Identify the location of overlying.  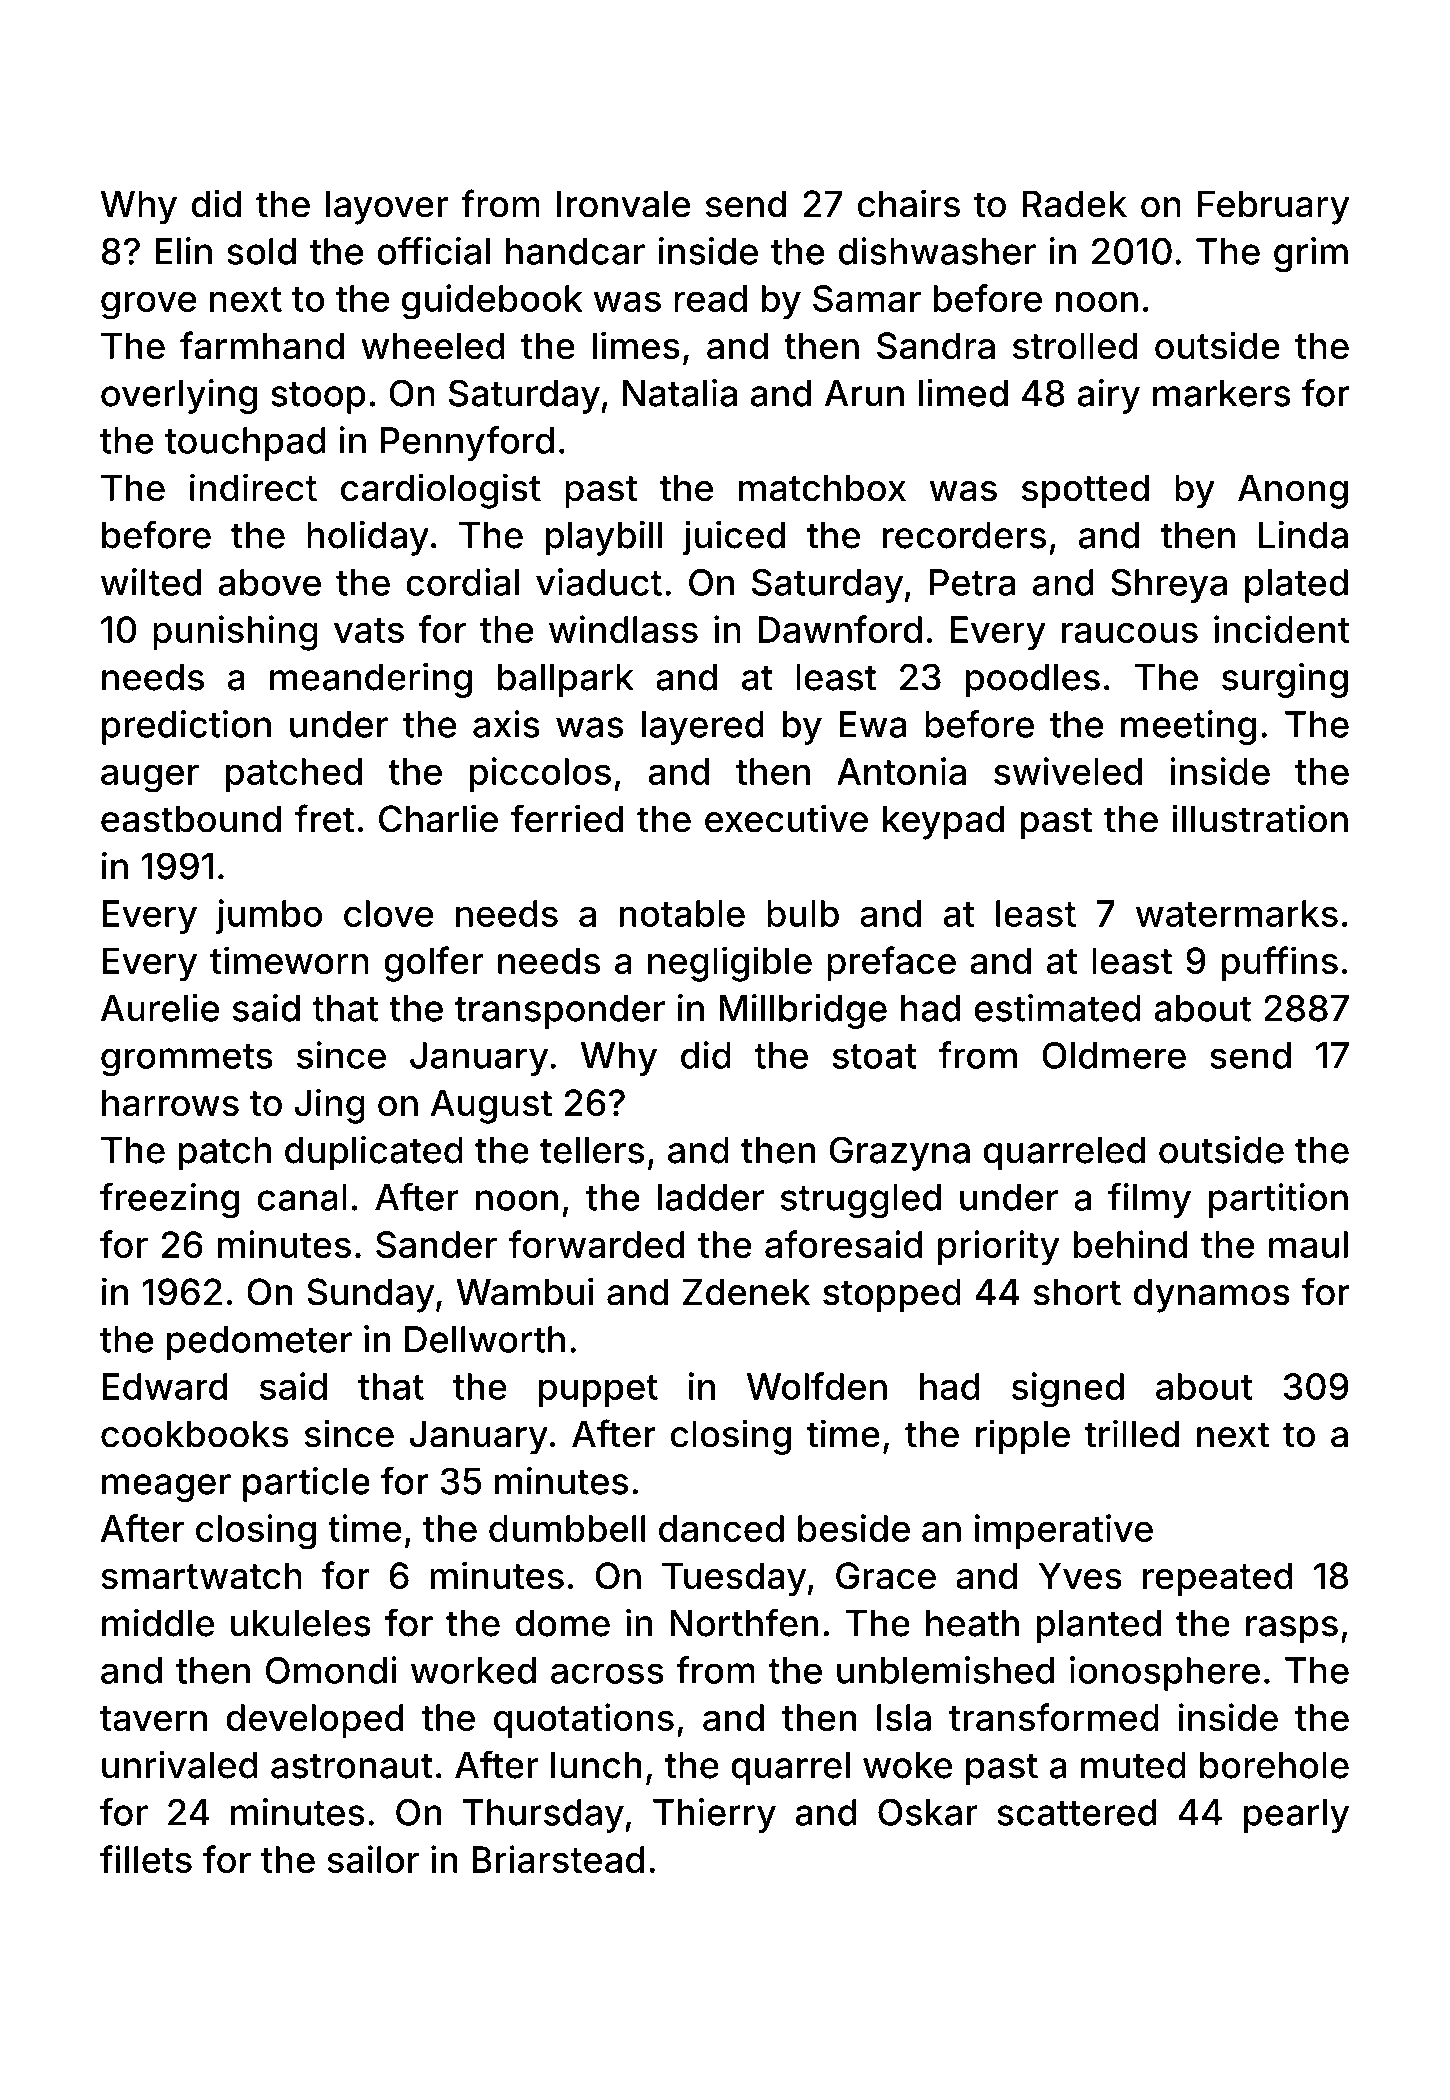
(179, 396).
